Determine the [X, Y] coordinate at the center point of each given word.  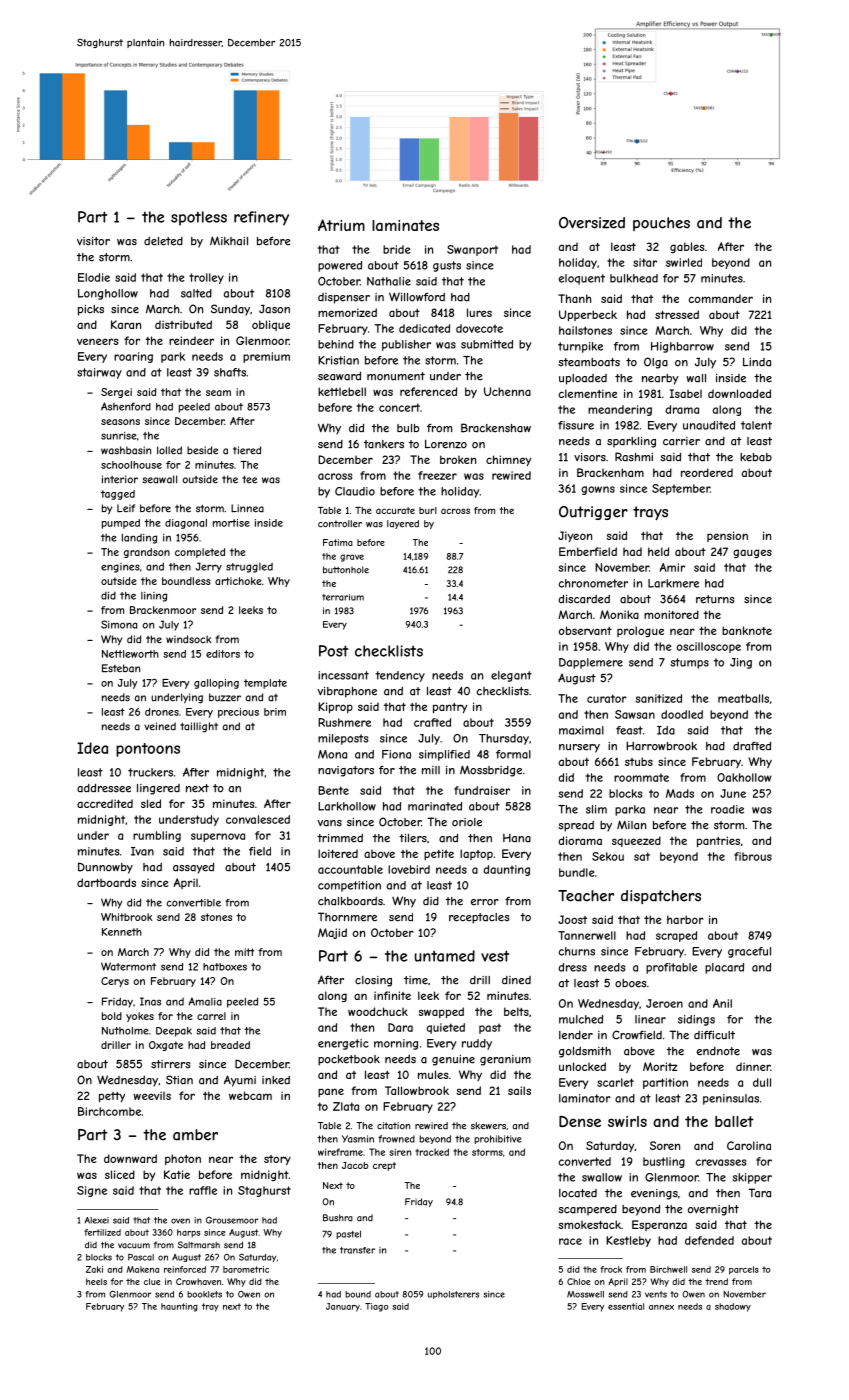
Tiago [376, 1307]
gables [687, 247]
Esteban [121, 668]
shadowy [733, 1307]
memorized [347, 312]
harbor [685, 919]
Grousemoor [232, 1220]
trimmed [340, 838]
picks [91, 310]
